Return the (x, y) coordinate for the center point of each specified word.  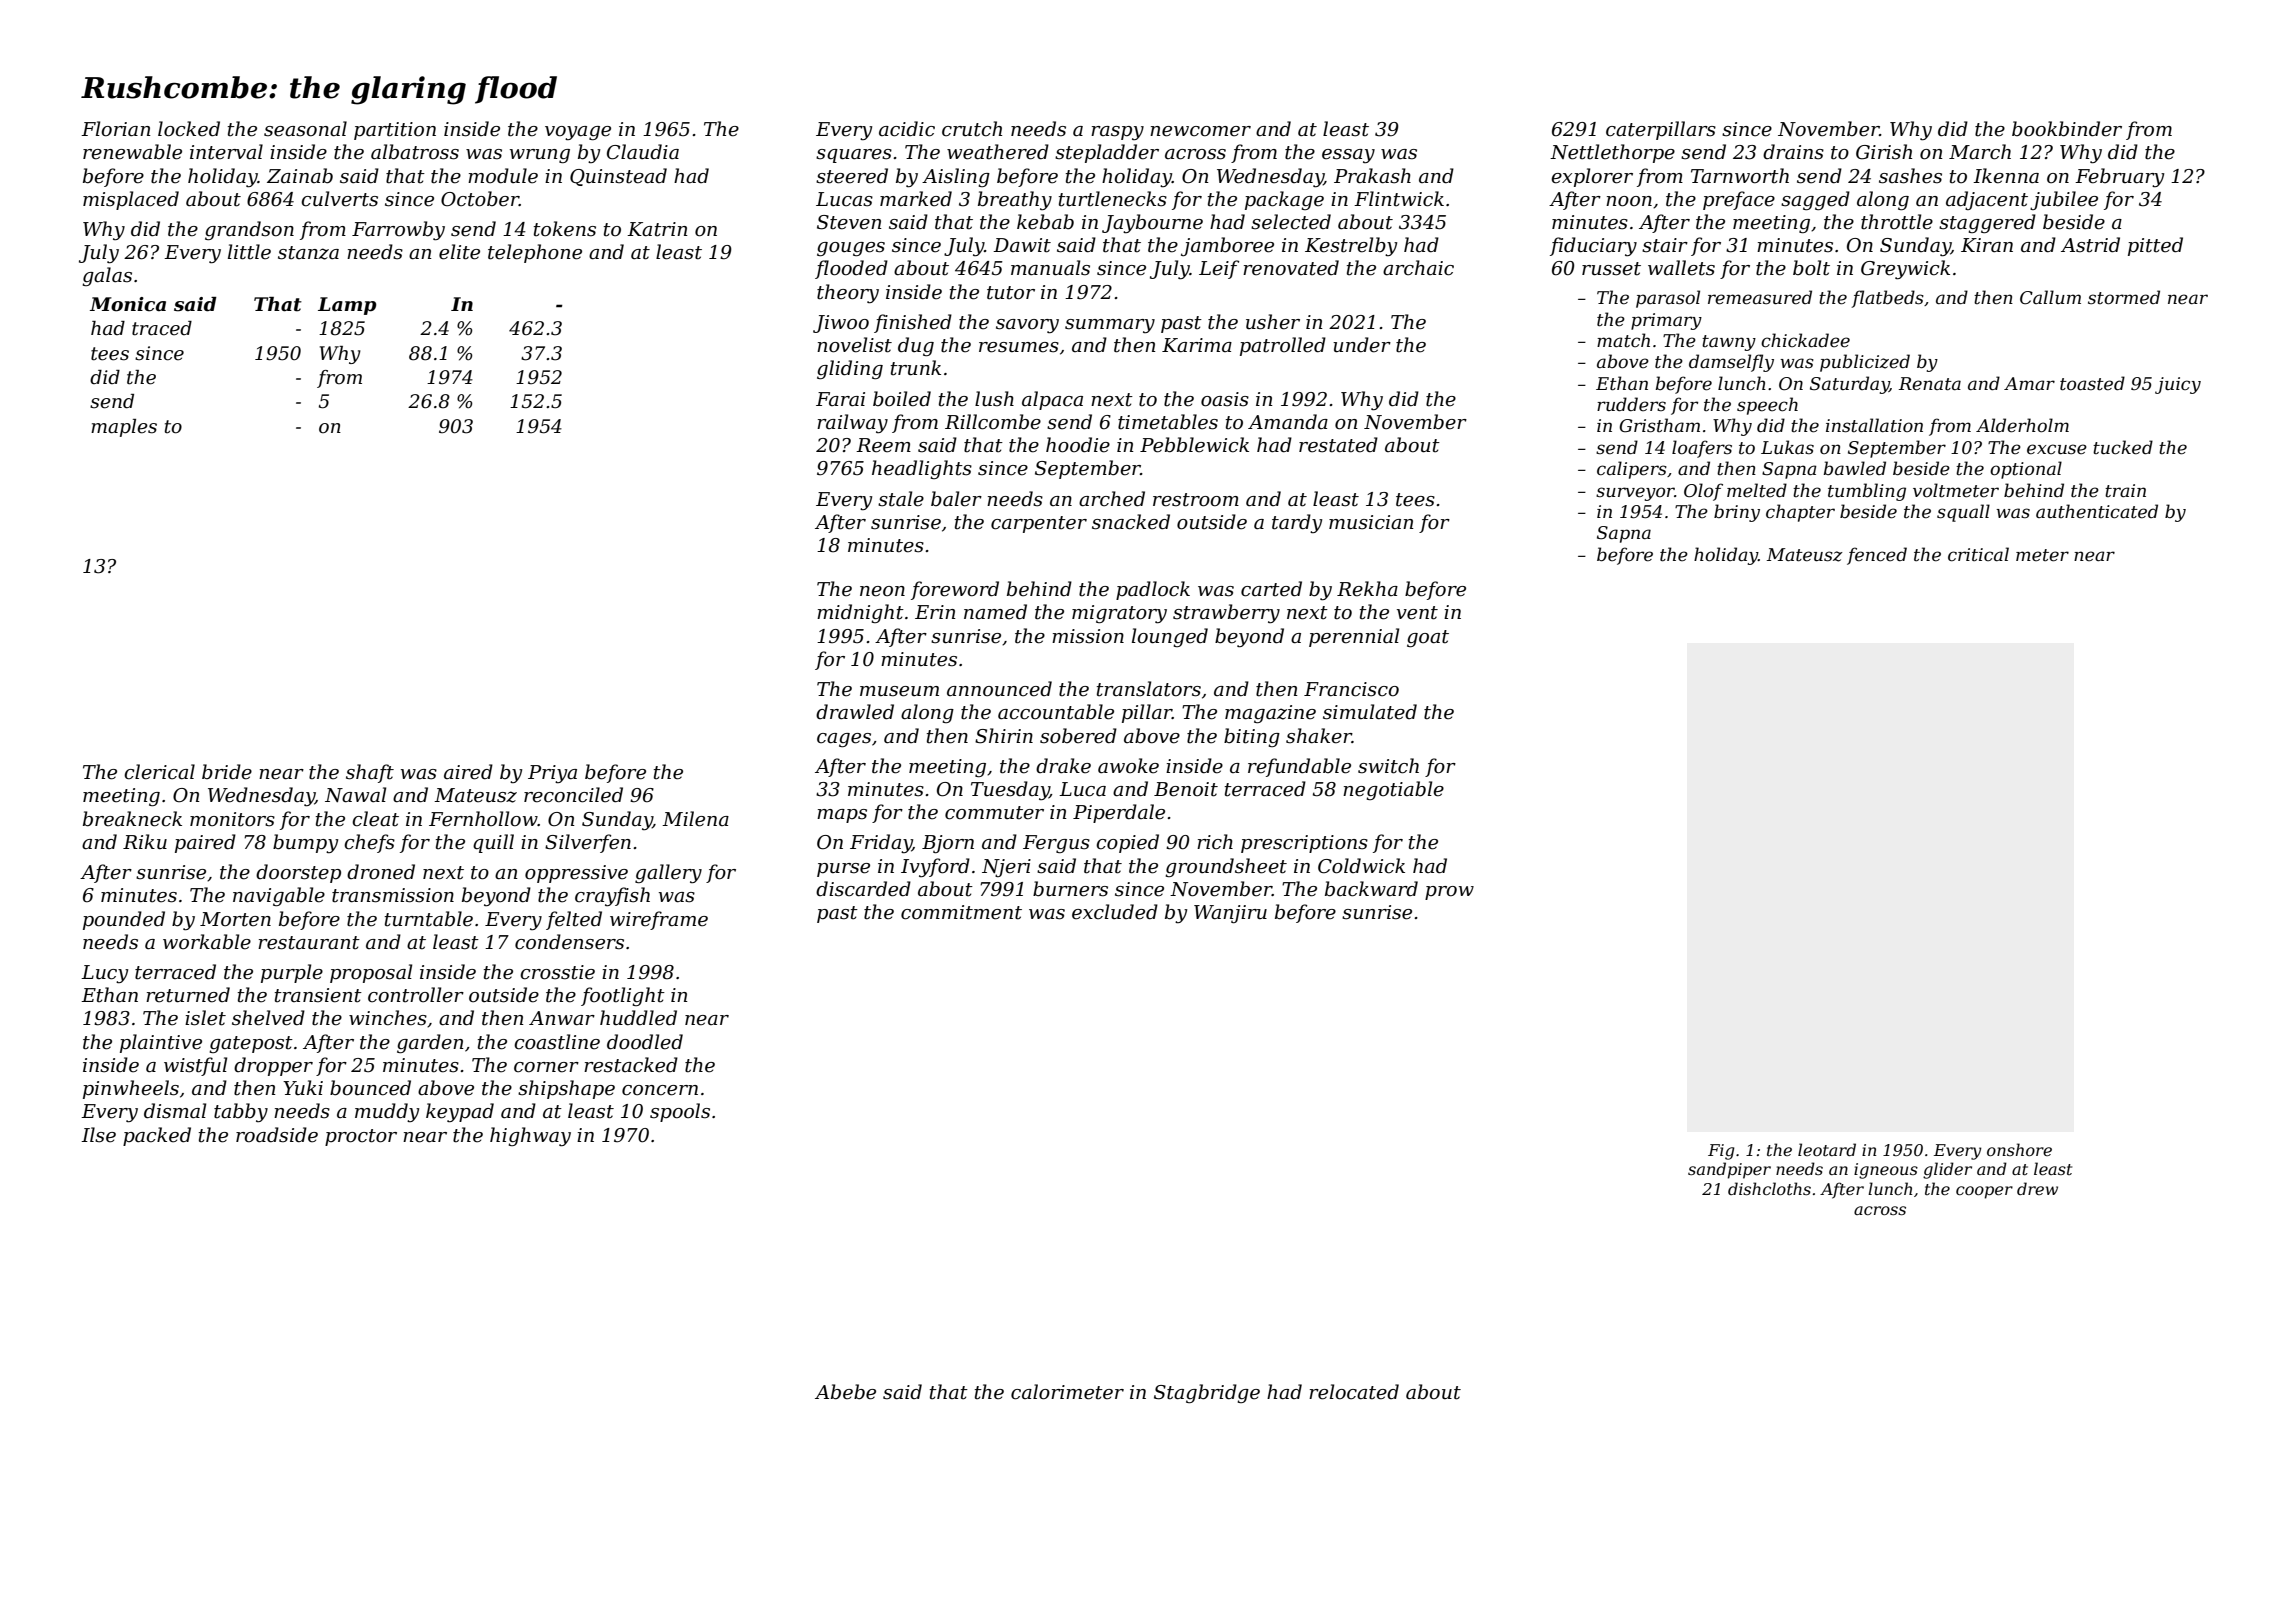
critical (1978, 554)
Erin (935, 612)
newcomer (1200, 131)
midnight (860, 613)
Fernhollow (483, 819)
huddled (638, 1018)
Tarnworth (1740, 176)
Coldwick (1361, 866)
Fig (1721, 1152)
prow (1449, 893)
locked (189, 129)
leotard (1827, 1149)
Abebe (845, 1392)
